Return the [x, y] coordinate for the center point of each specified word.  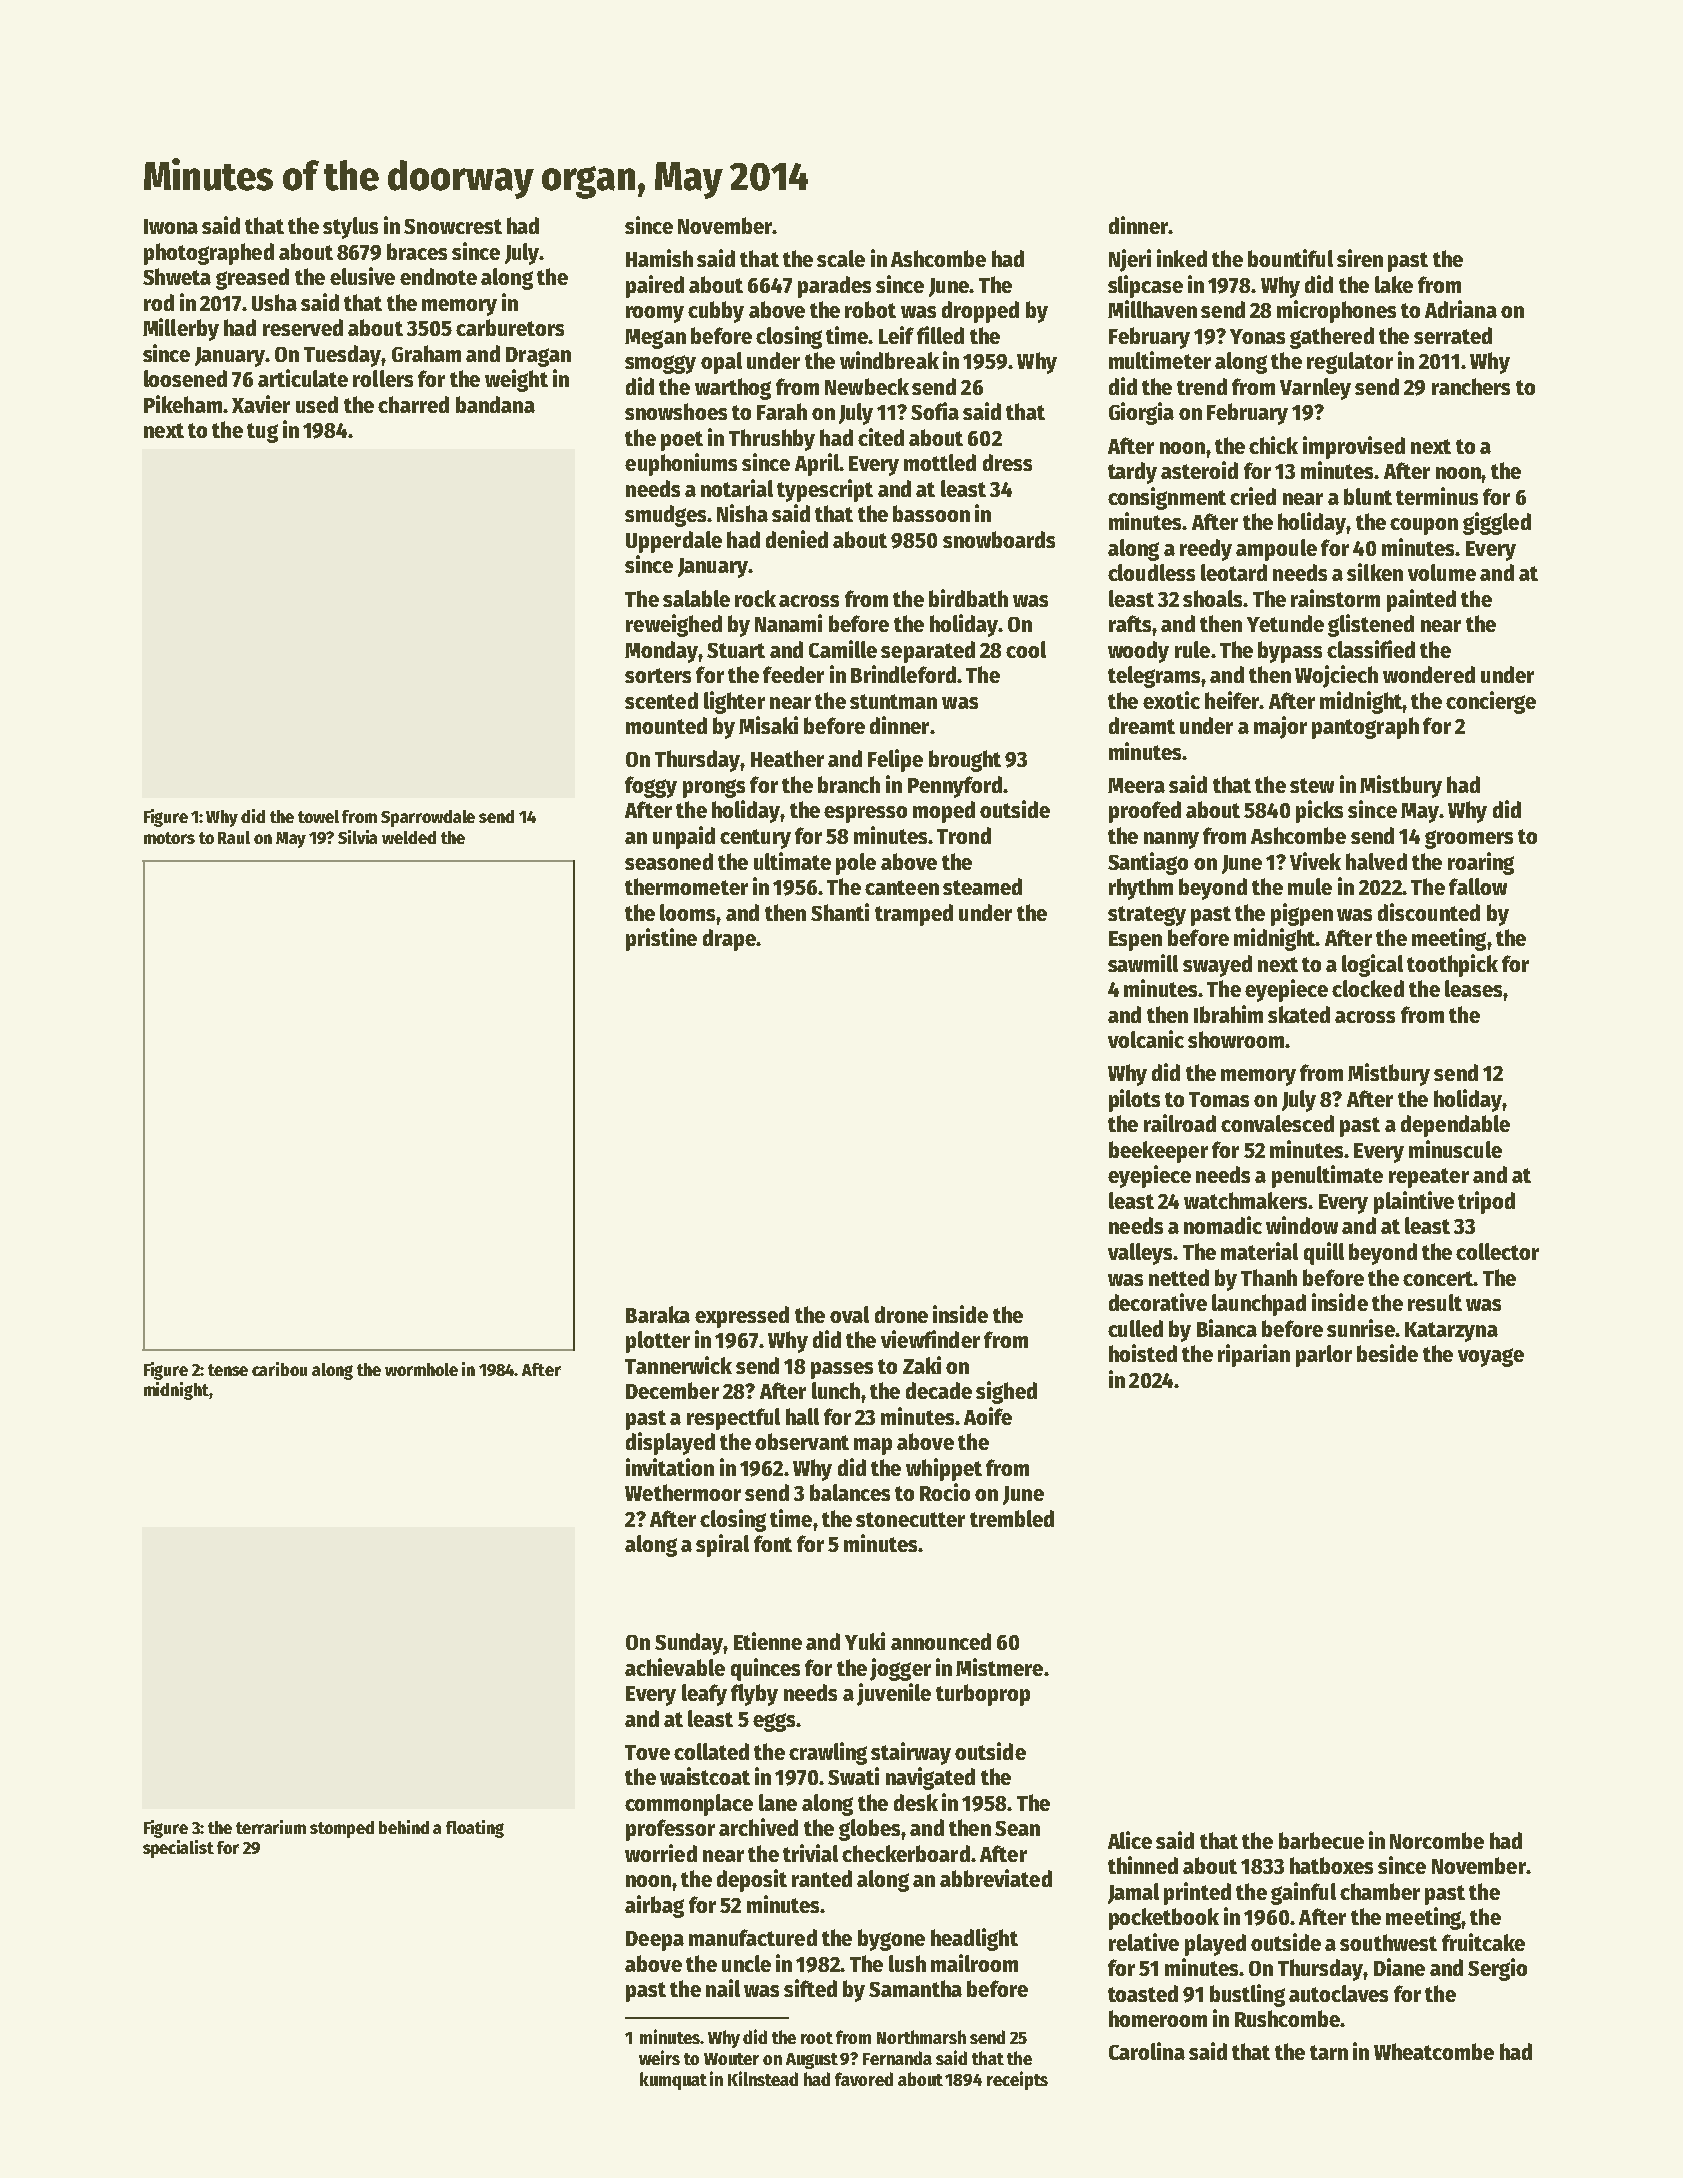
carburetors [510, 327]
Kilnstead [763, 2078]
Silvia [357, 837]
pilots [1134, 1100]
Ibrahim [1228, 1014]
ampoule [1276, 550]
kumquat [673, 2081]
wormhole [421, 1369]
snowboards [999, 539]
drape [729, 940]
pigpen [1302, 914]
